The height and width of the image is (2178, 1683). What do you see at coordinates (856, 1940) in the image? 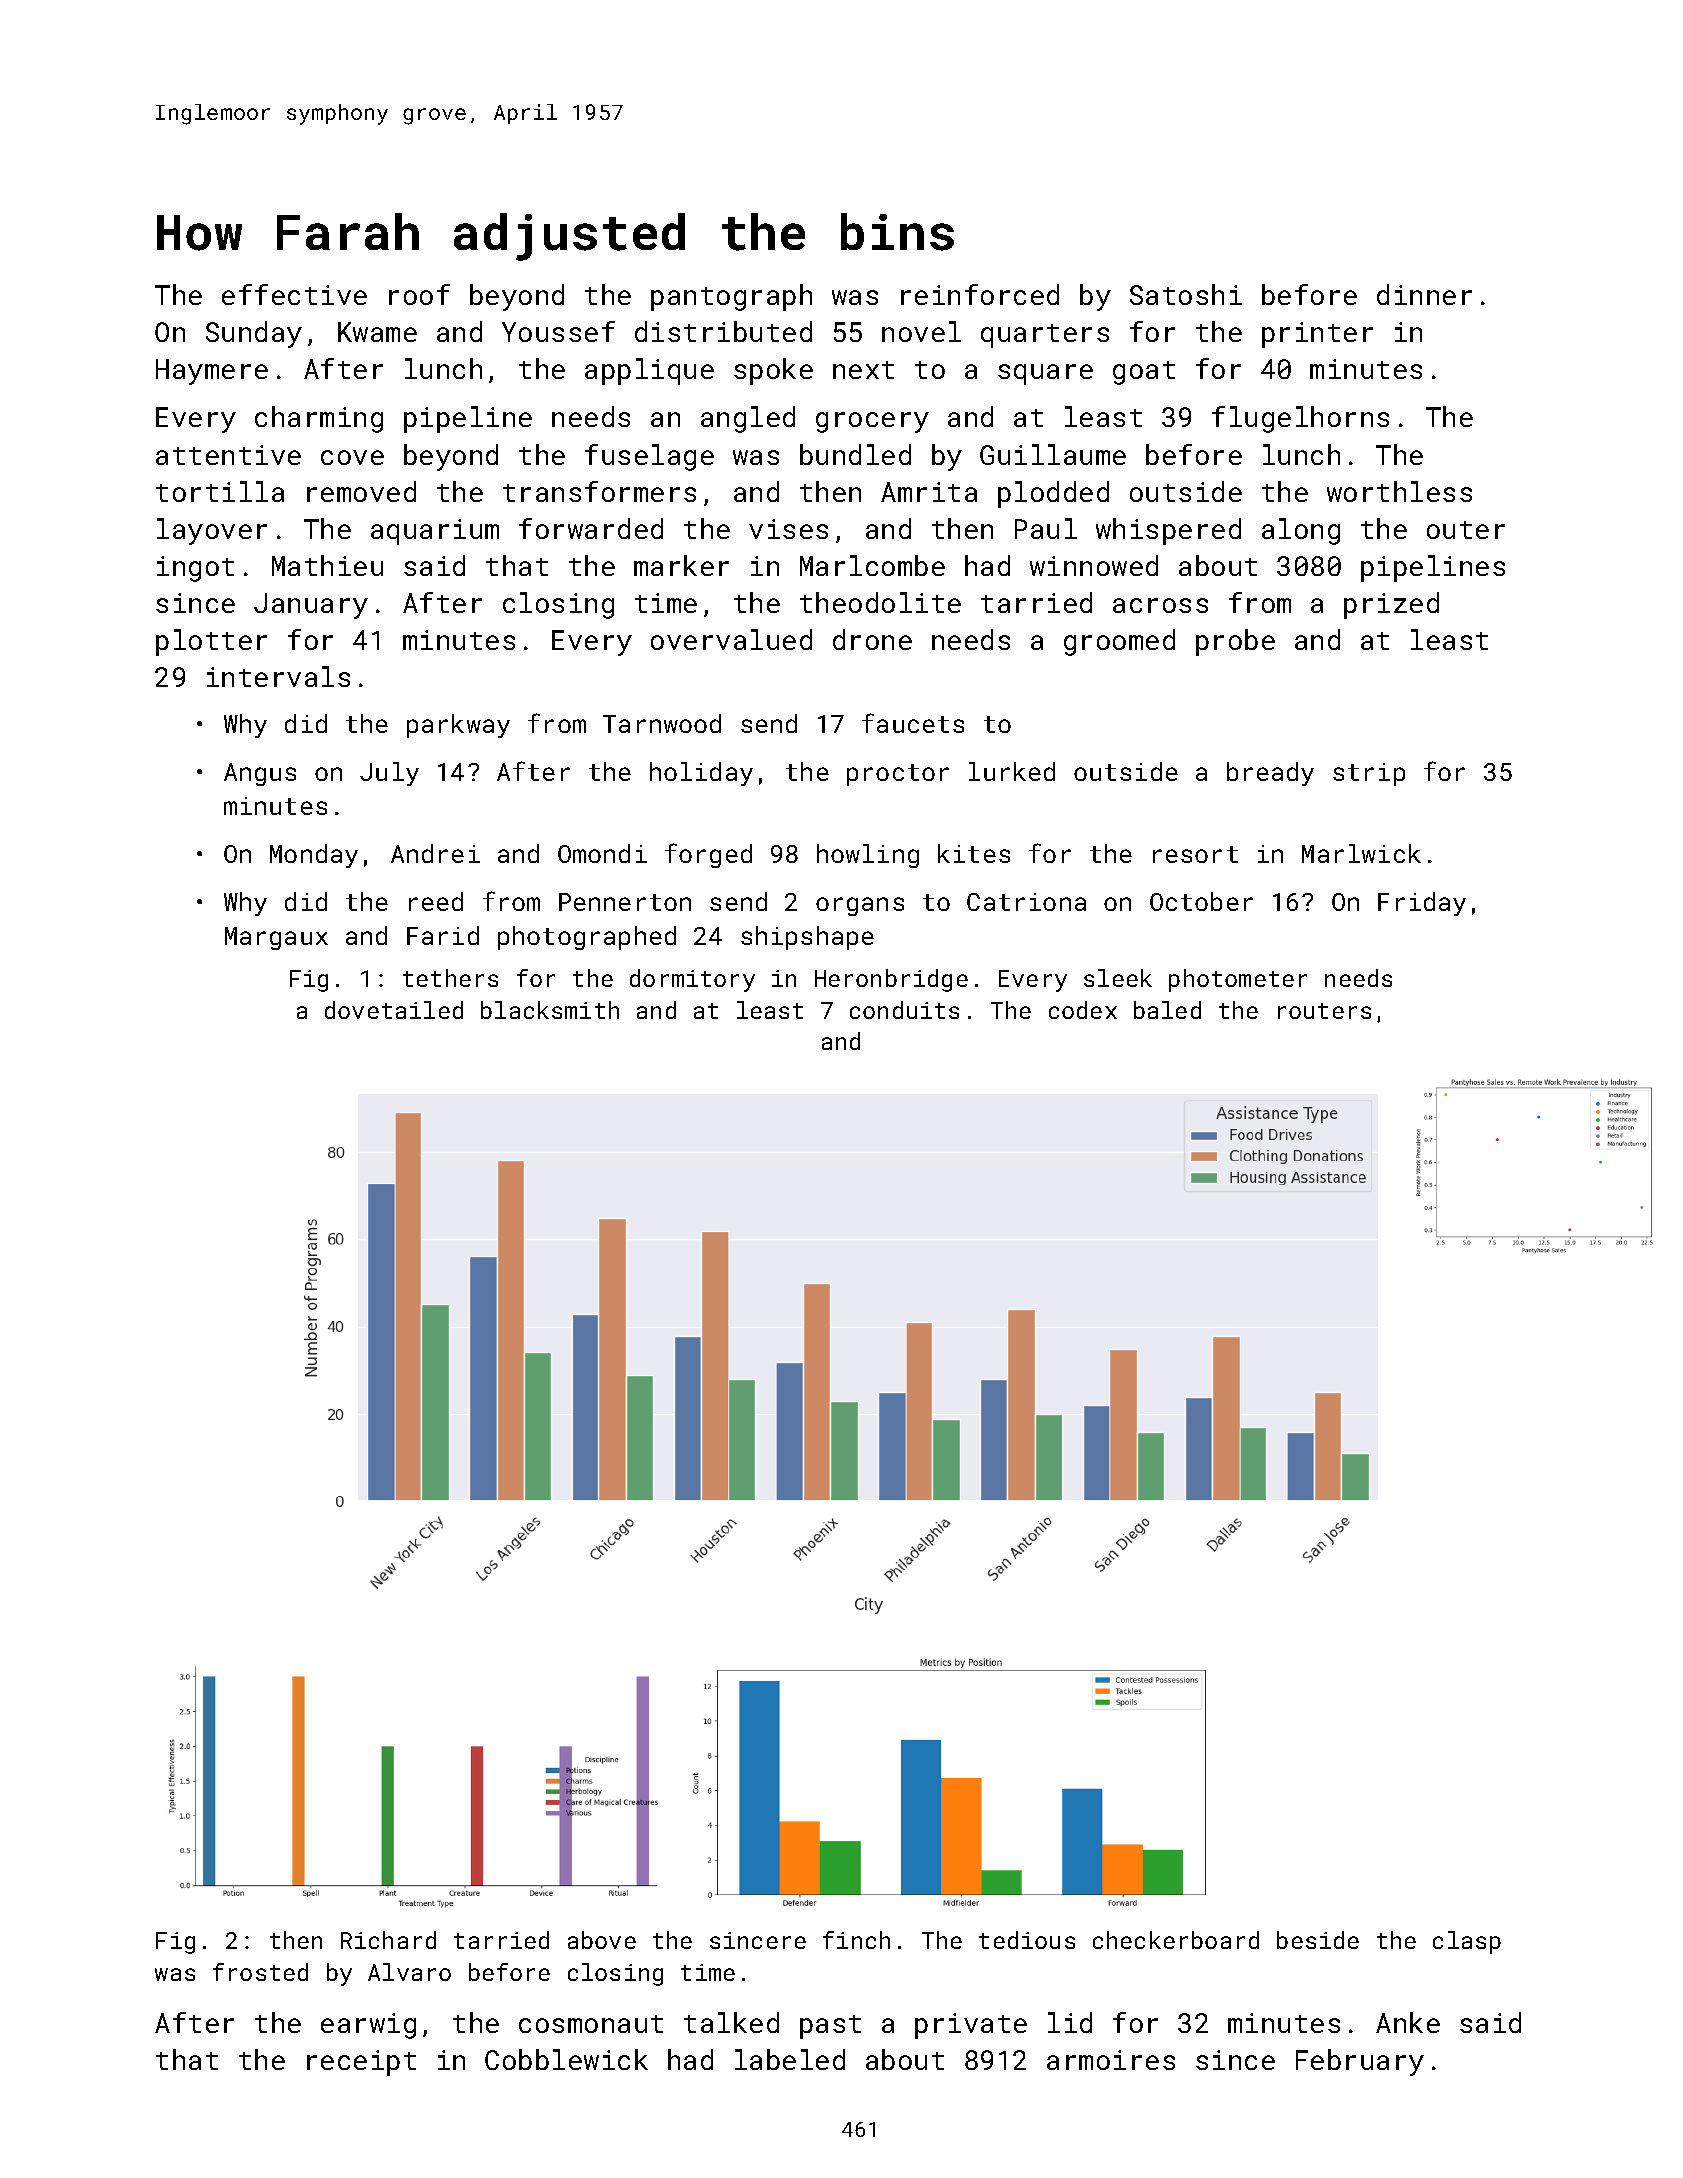
I see `finch` at bounding box center [856, 1940].
